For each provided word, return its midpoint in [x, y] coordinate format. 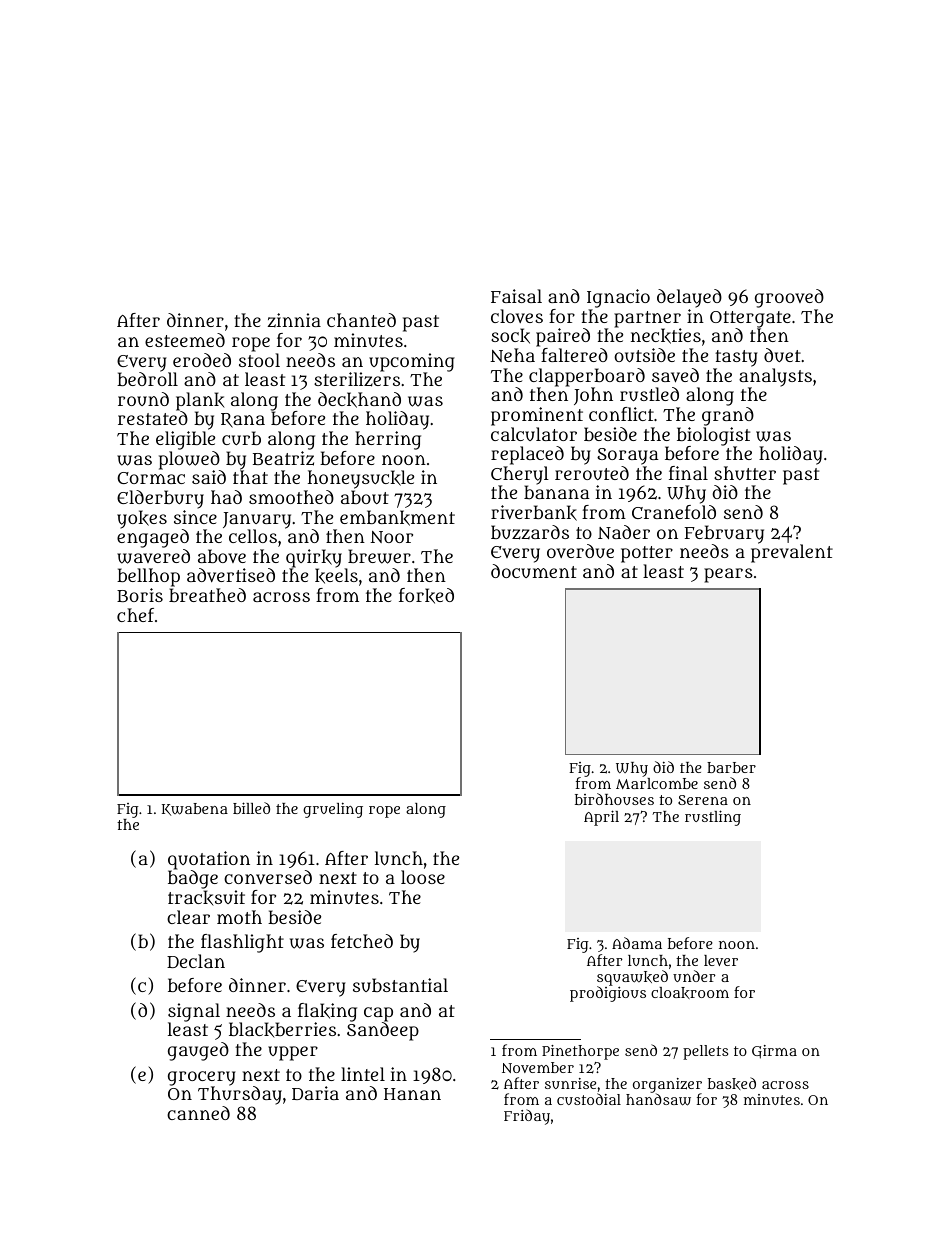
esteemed [185, 340]
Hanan [412, 1094]
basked [732, 1083]
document [534, 571]
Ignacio [618, 298]
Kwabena [195, 809]
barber [731, 767]
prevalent [792, 554]
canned [198, 1113]
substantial [400, 985]
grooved [789, 298]
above [222, 556]
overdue [580, 551]
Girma [774, 1052]
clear [188, 917]
